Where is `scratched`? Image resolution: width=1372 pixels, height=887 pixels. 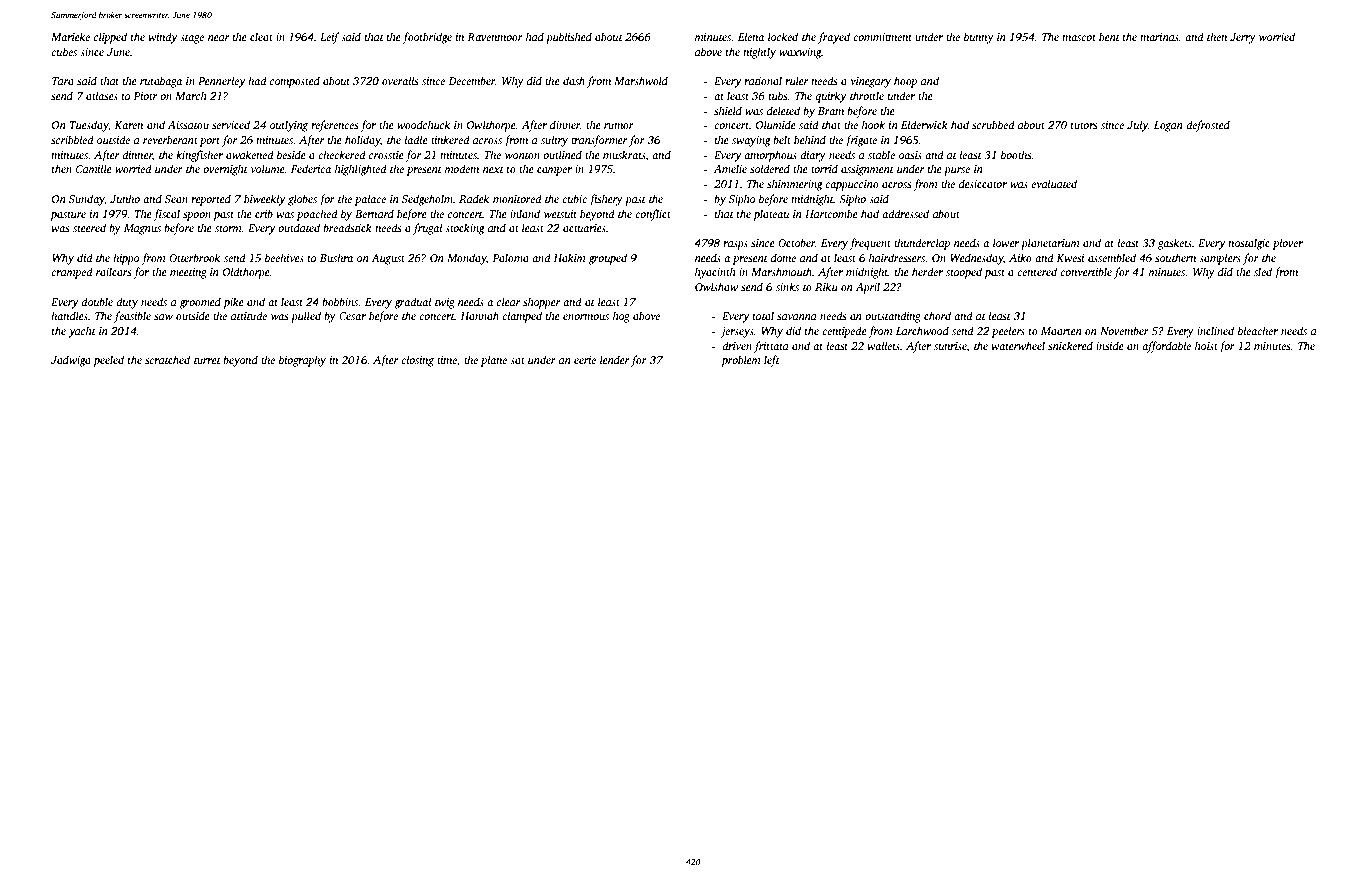
scratched is located at coordinates (167, 359).
